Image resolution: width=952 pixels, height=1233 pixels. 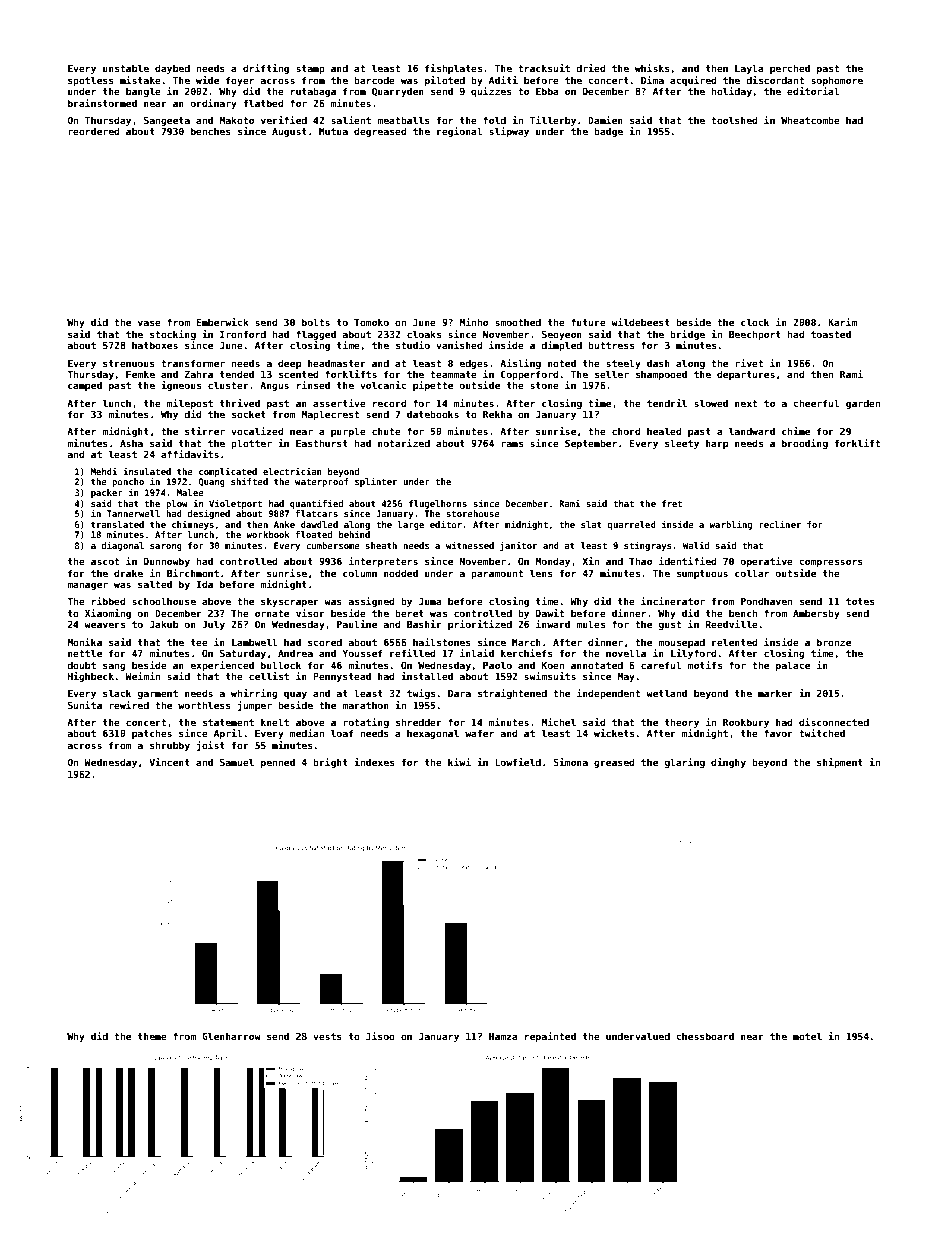 What do you see at coordinates (480, 625) in the page?
I see `prioritized` at bounding box center [480, 625].
